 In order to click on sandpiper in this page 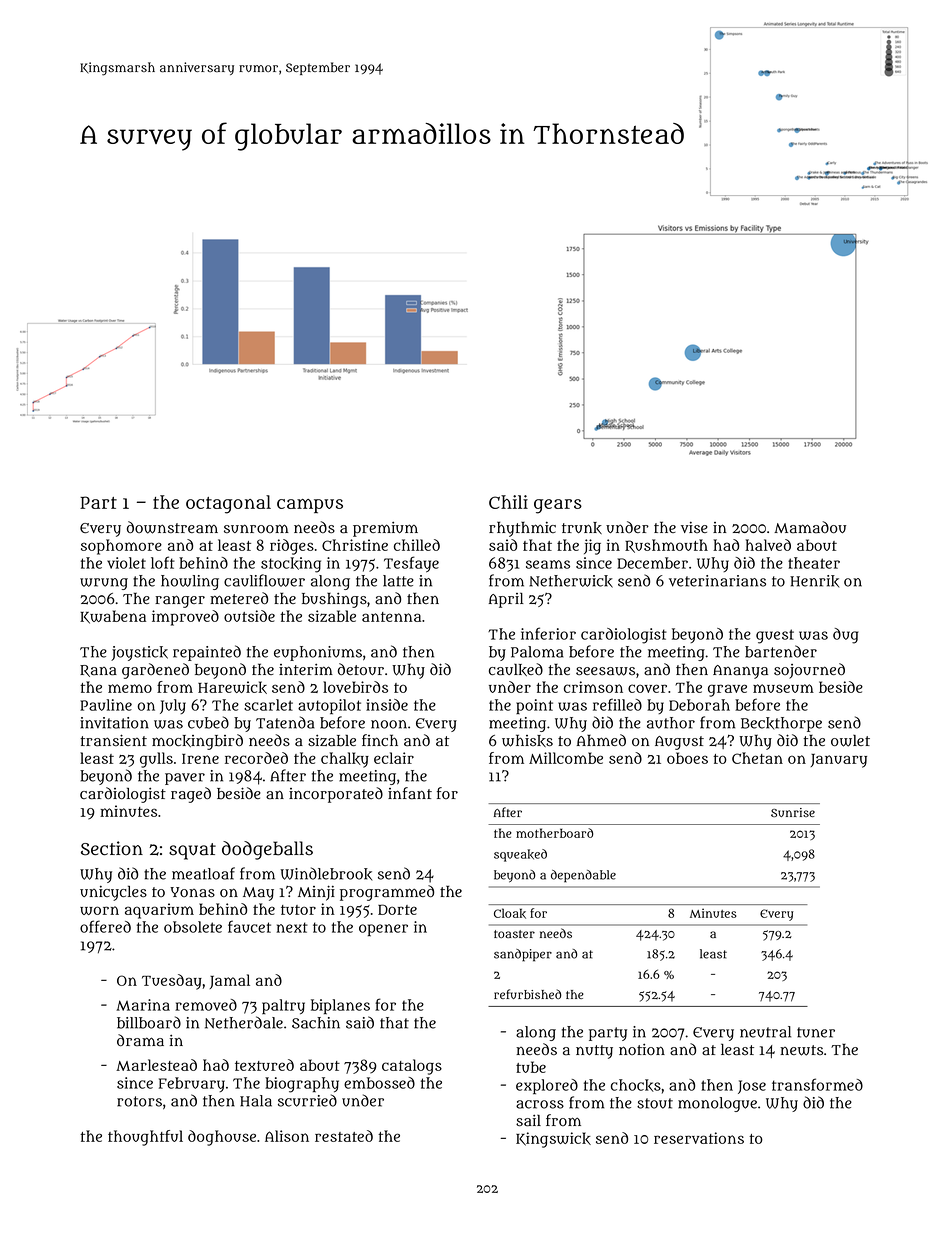, I will do `click(523, 955)`.
